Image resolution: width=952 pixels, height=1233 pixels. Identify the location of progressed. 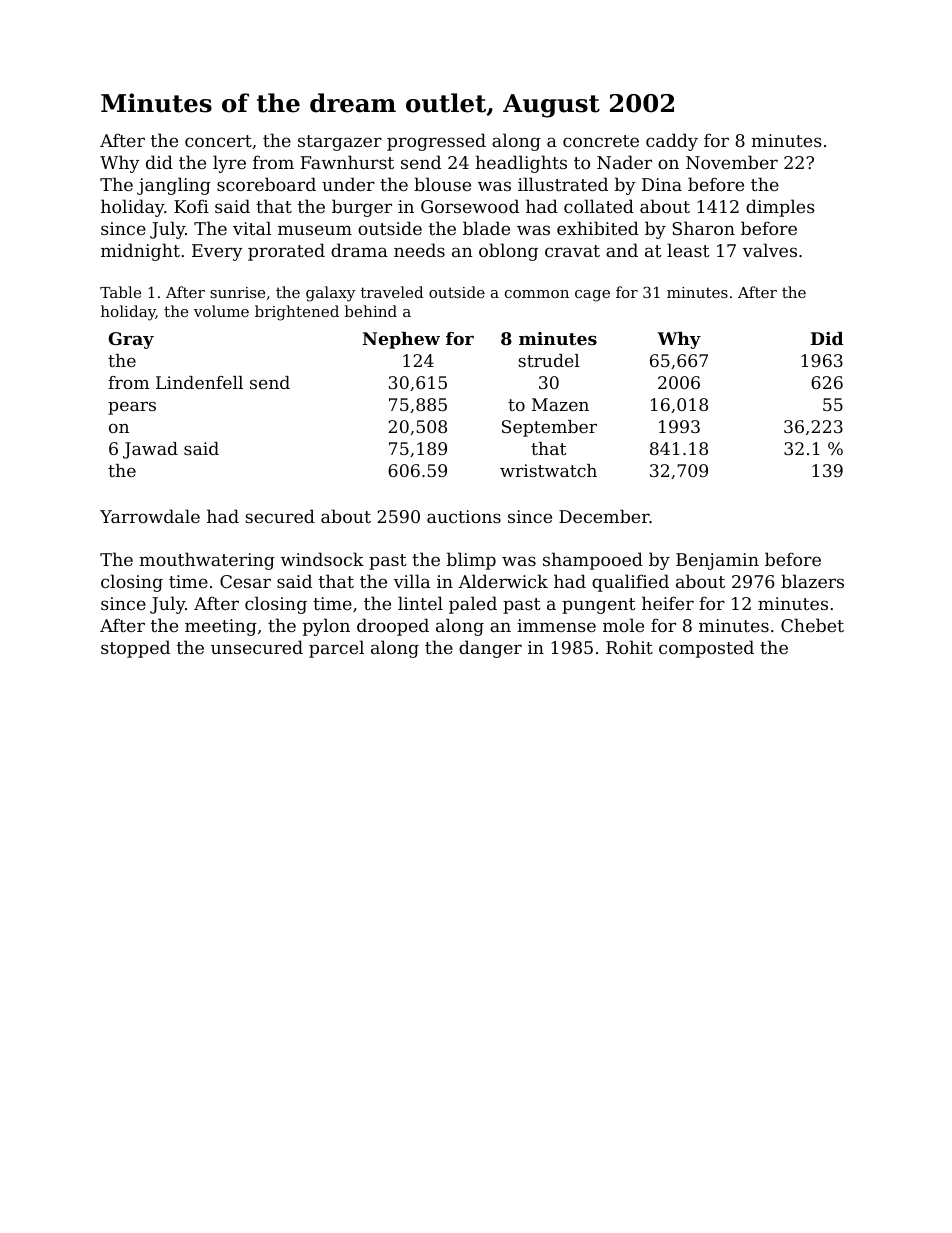
(436, 142).
